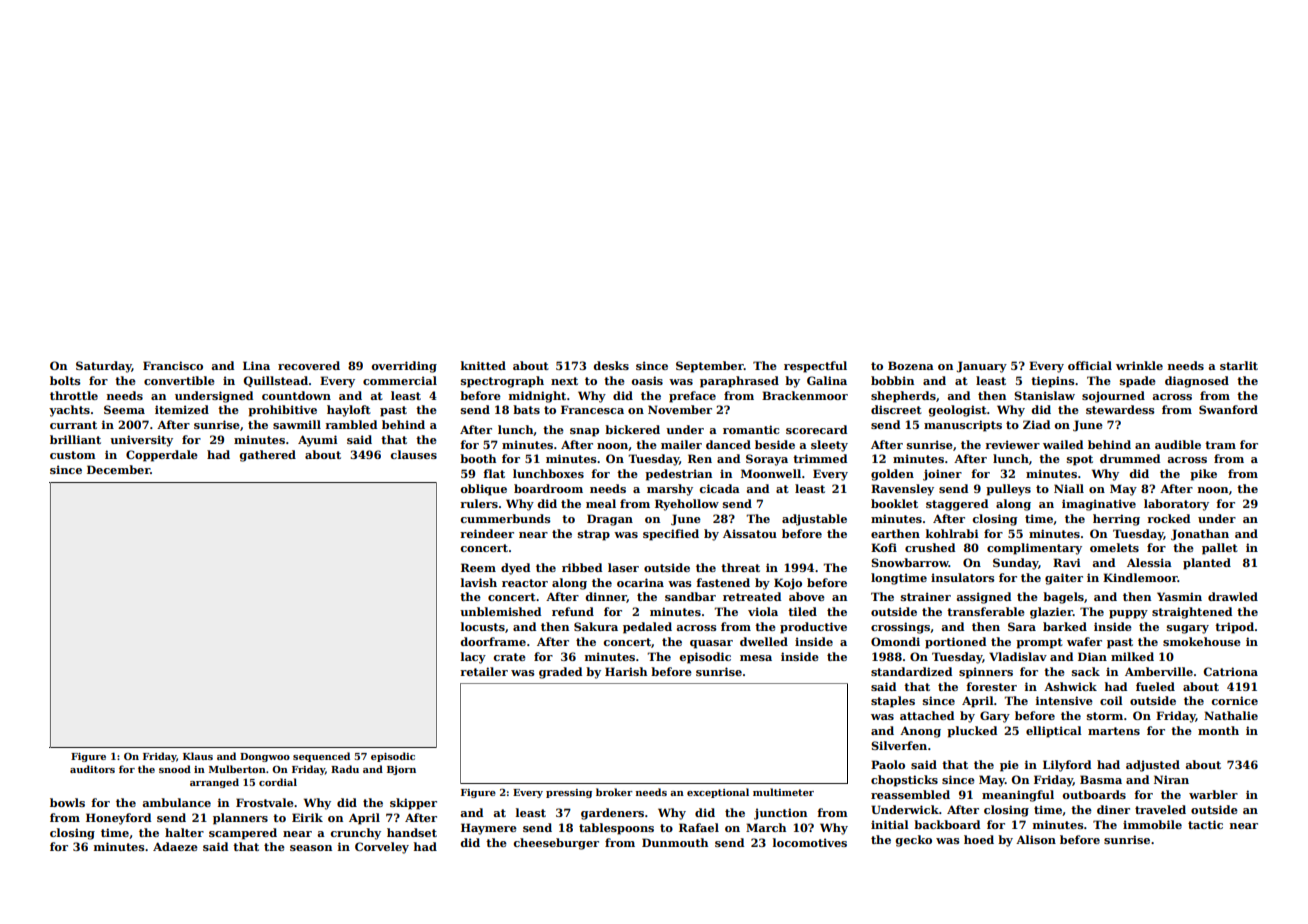 The width and height of the page is (1308, 924). Describe the element at coordinates (1036, 839) in the page. I see `Alison` at that location.
